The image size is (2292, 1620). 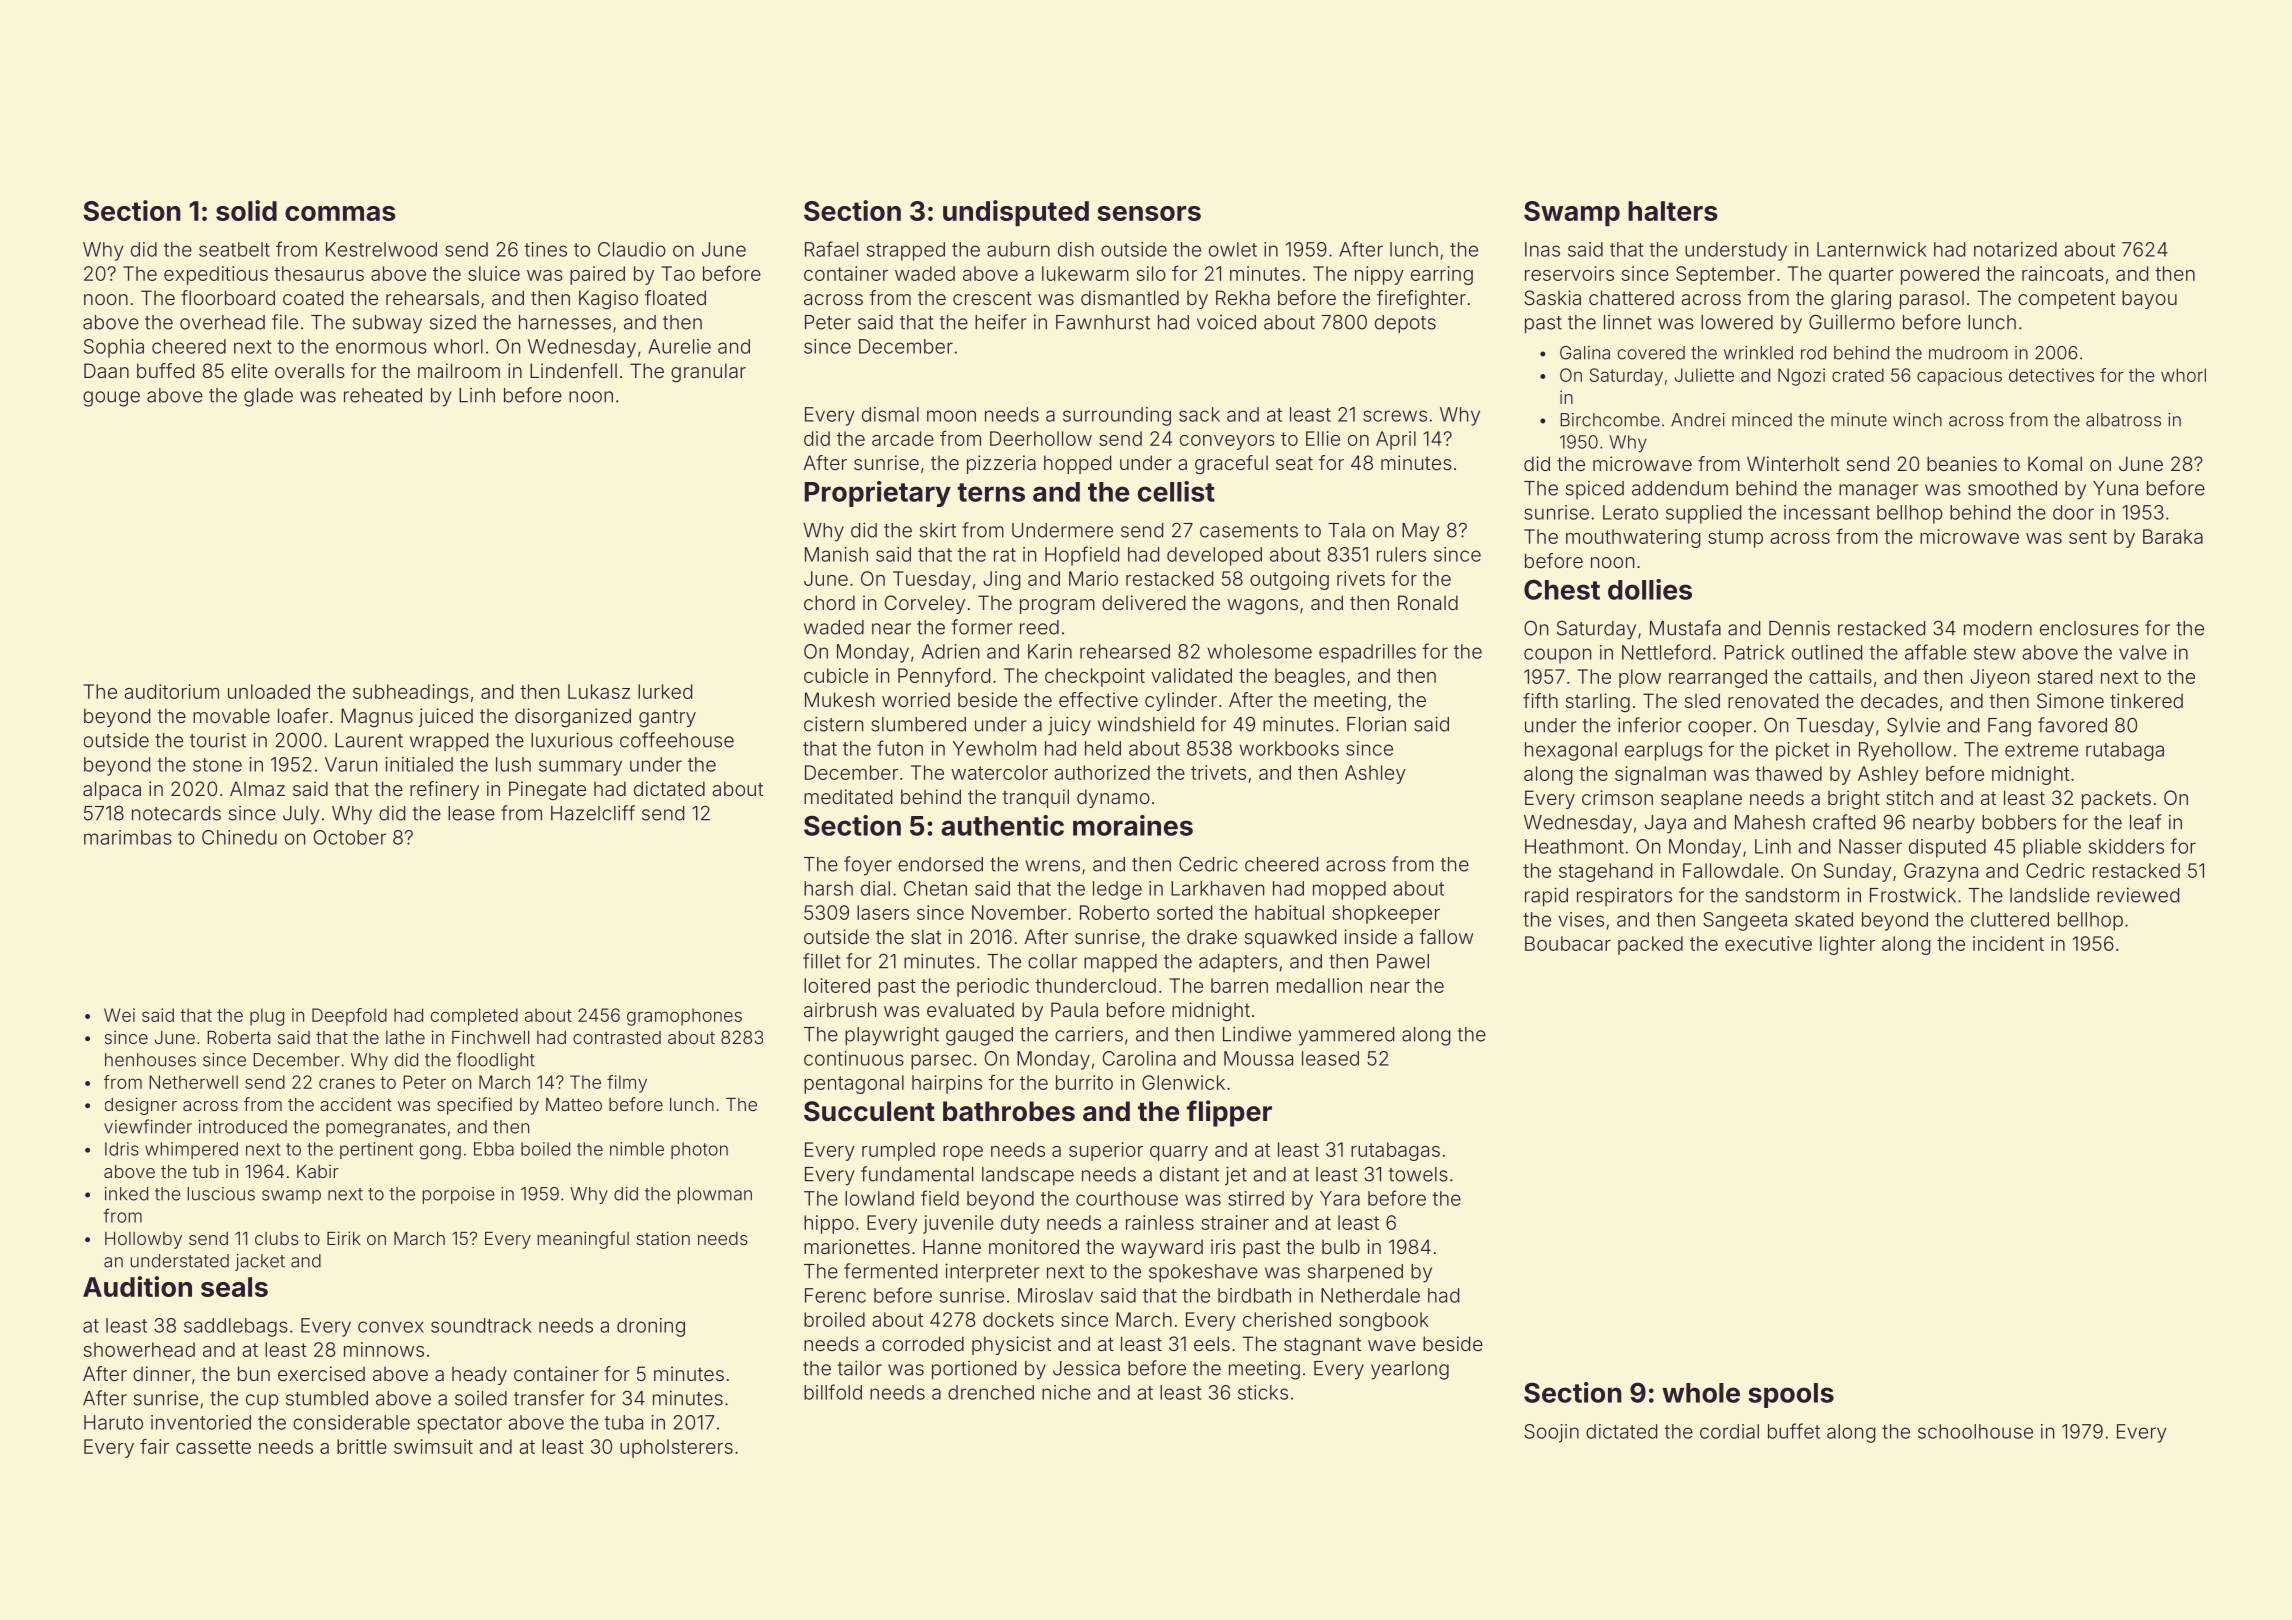 What do you see at coordinates (1680, 488) in the screenshot?
I see `addendum` at bounding box center [1680, 488].
